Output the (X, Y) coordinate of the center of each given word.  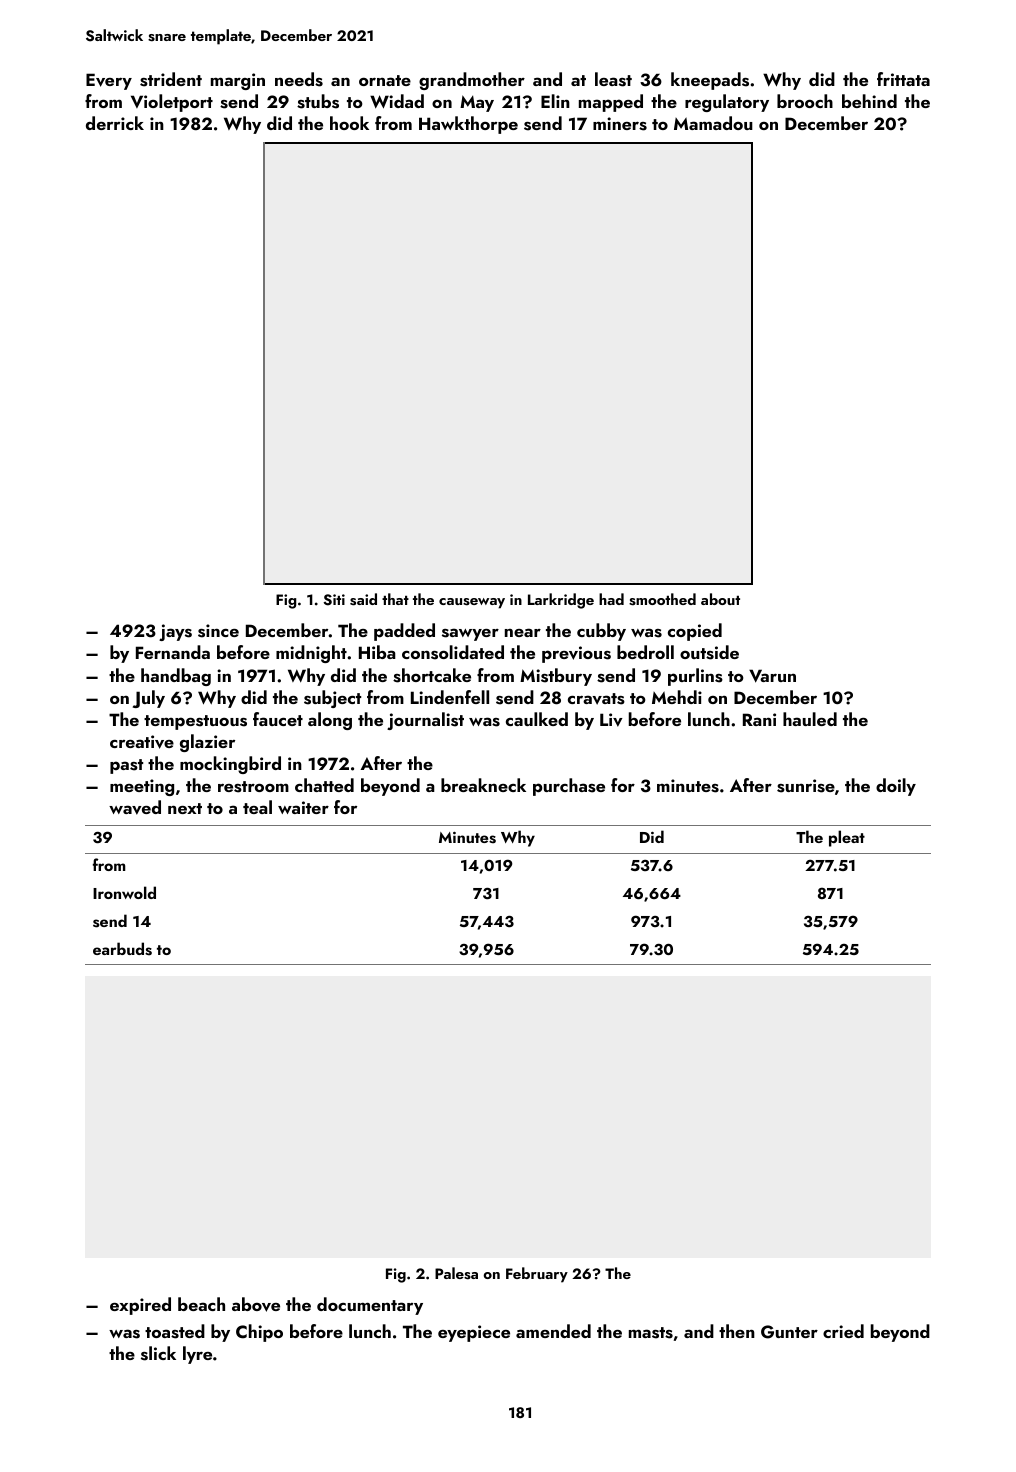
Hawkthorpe (468, 125)
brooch (805, 101)
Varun (772, 676)
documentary (370, 1306)
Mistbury (556, 677)
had (611, 599)
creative (142, 742)
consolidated (453, 652)
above (256, 1304)
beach (201, 1304)
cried (843, 1331)
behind (869, 101)
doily (896, 787)
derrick (115, 123)
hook (349, 123)
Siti (334, 600)
